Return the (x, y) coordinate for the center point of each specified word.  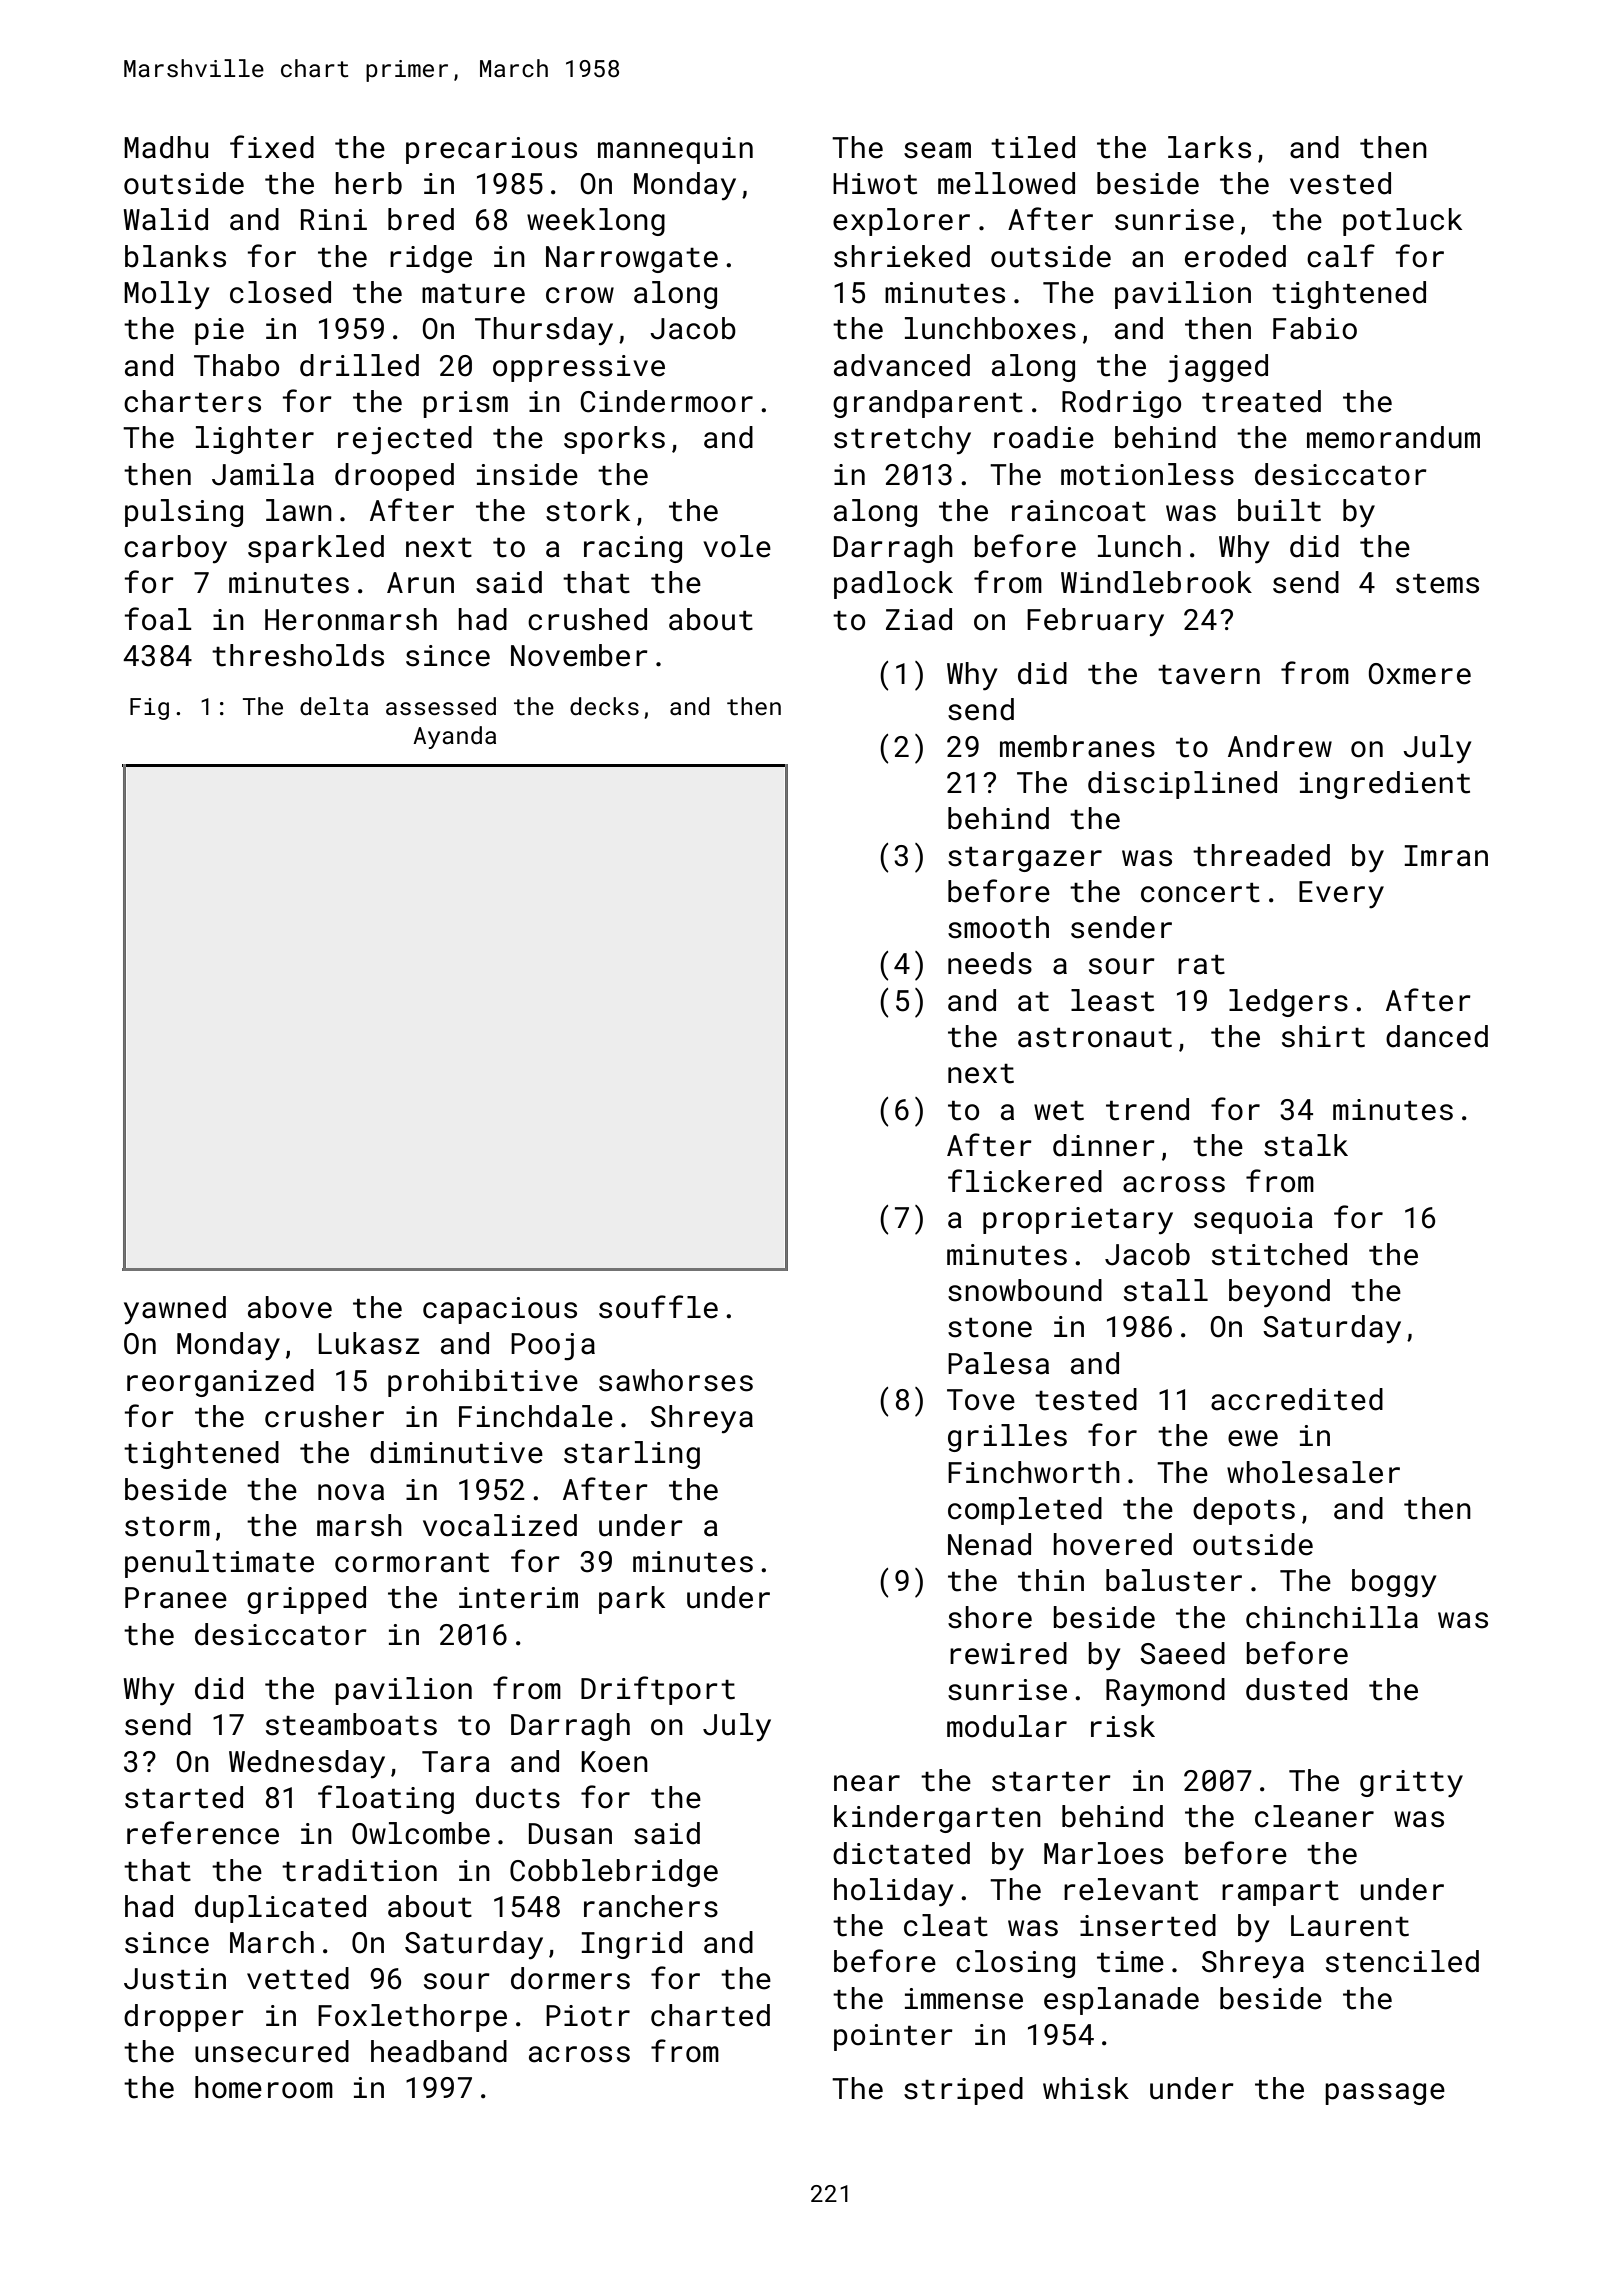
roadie (1044, 437)
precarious (491, 150)
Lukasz (369, 1343)
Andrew (1280, 746)
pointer (893, 2037)
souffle (658, 1307)
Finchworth (1034, 1472)
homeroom (264, 2087)
